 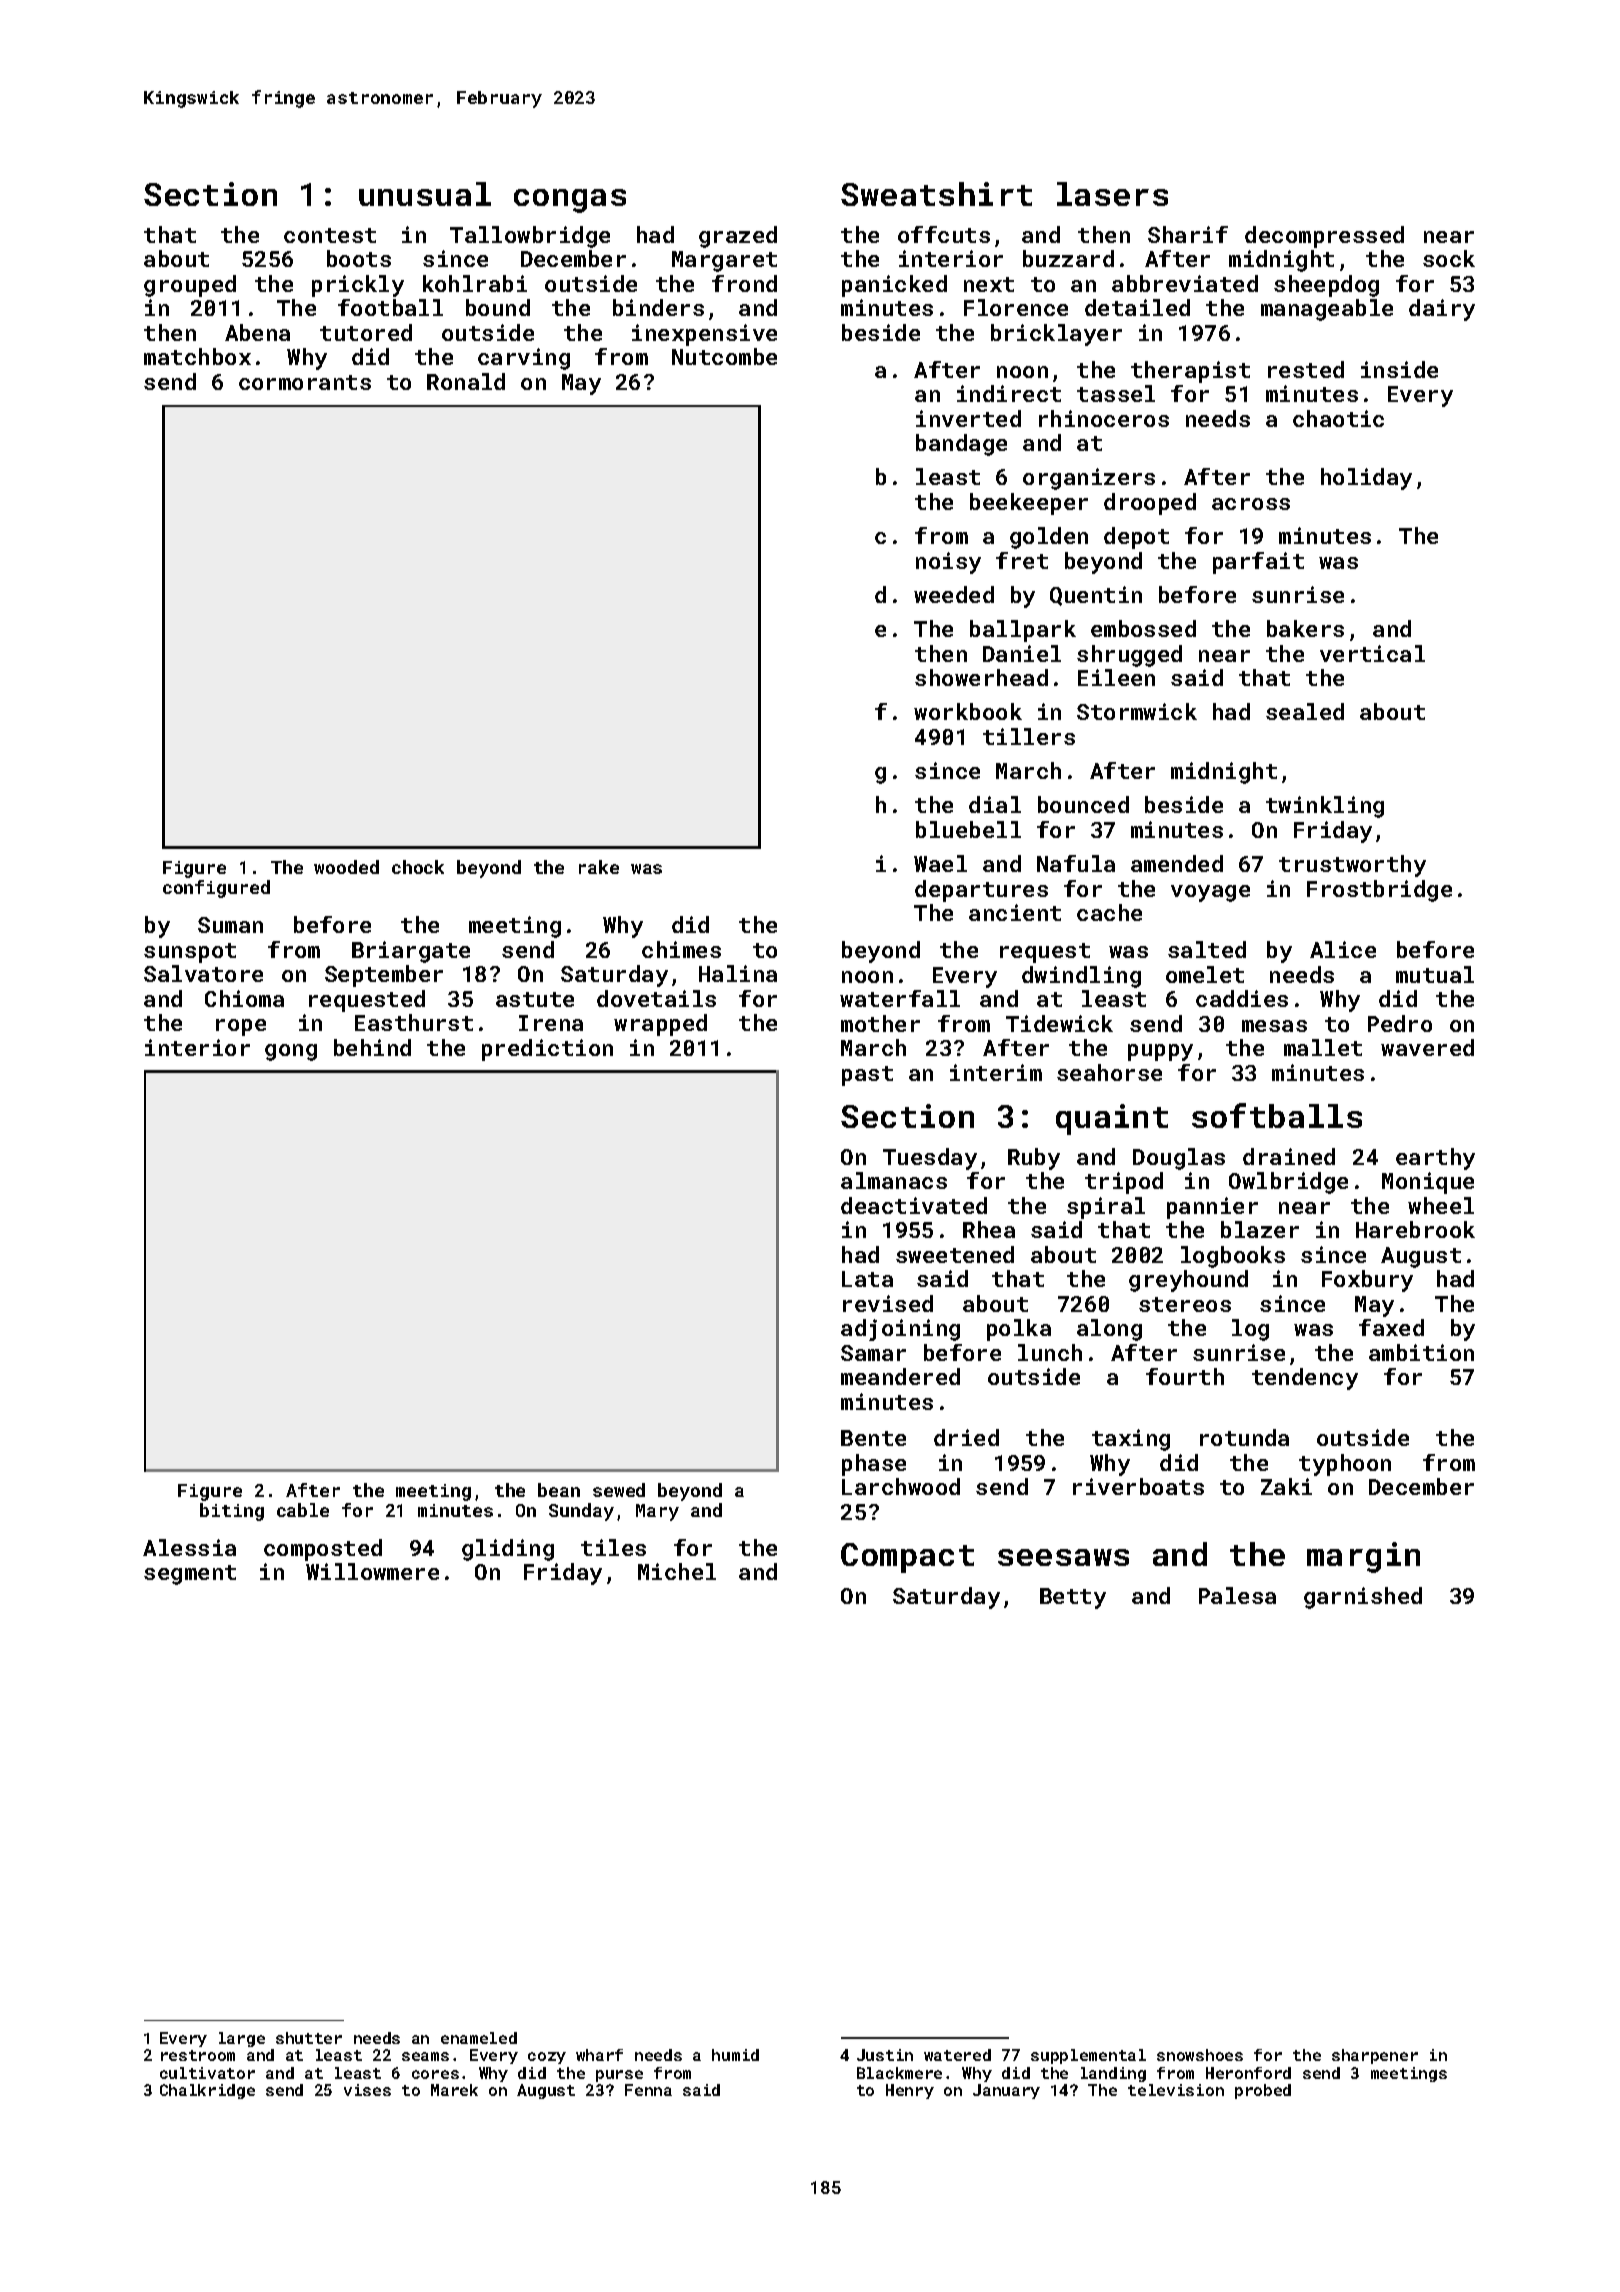 I want to click on Sweatshirt, so click(x=936, y=194).
